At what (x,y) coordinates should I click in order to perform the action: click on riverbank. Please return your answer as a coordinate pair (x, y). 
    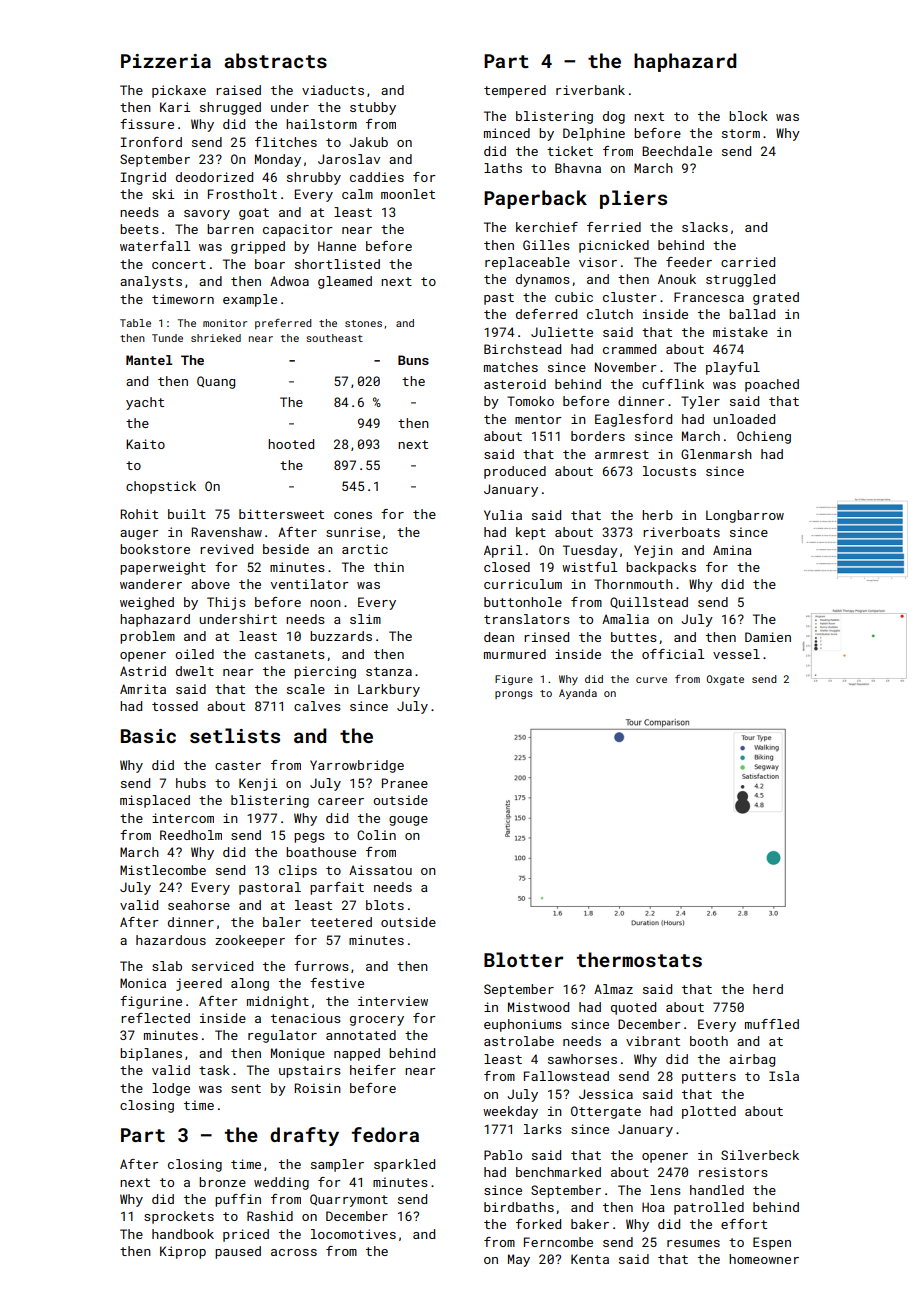
    Looking at the image, I should click on (590, 90).
